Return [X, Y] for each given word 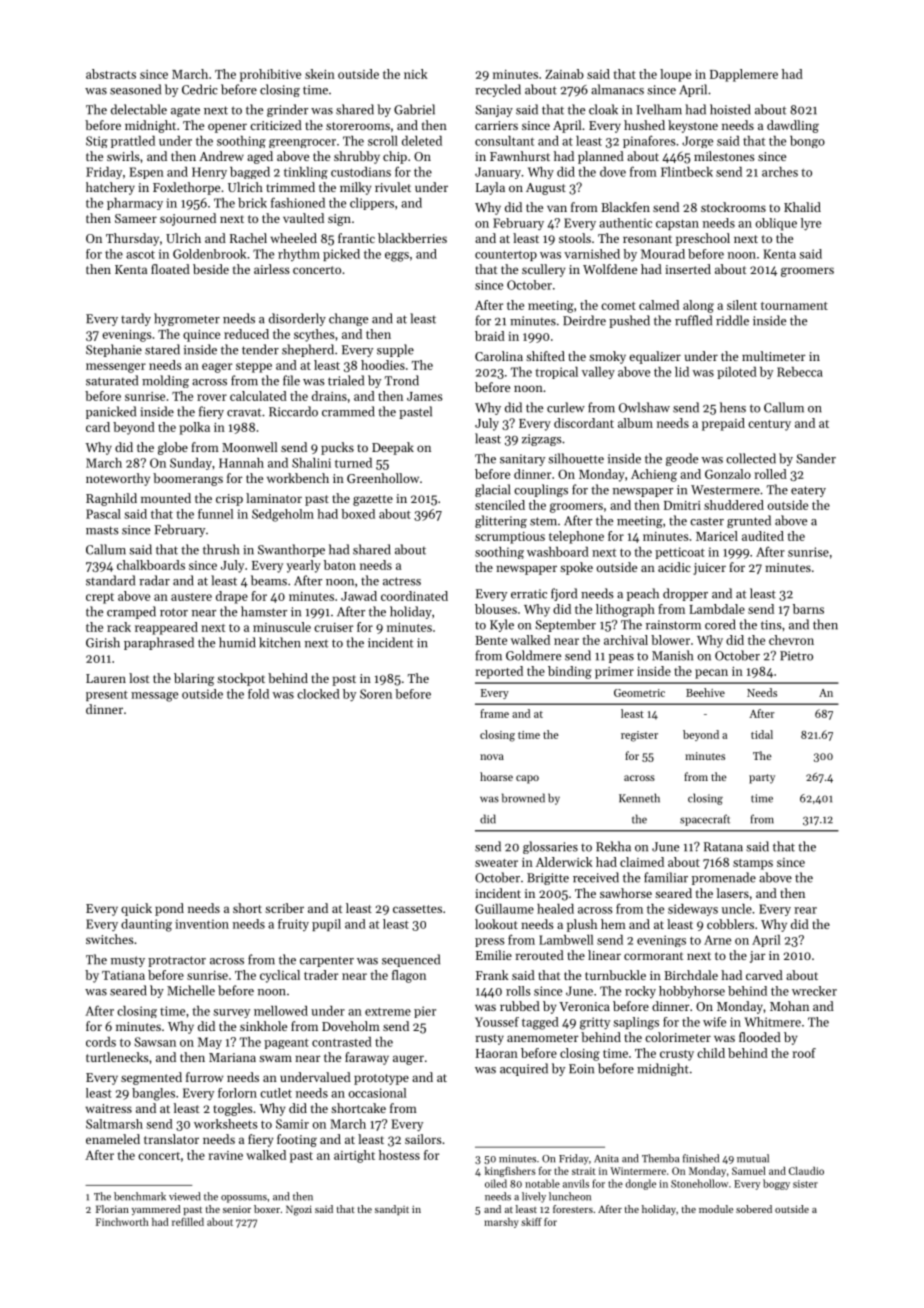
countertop [506, 255]
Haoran [497, 1053]
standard [110, 580]
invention [202, 924]
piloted [737, 373]
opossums [244, 1199]
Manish [672, 655]
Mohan [789, 1006]
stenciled [500, 505]
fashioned [298, 202]
